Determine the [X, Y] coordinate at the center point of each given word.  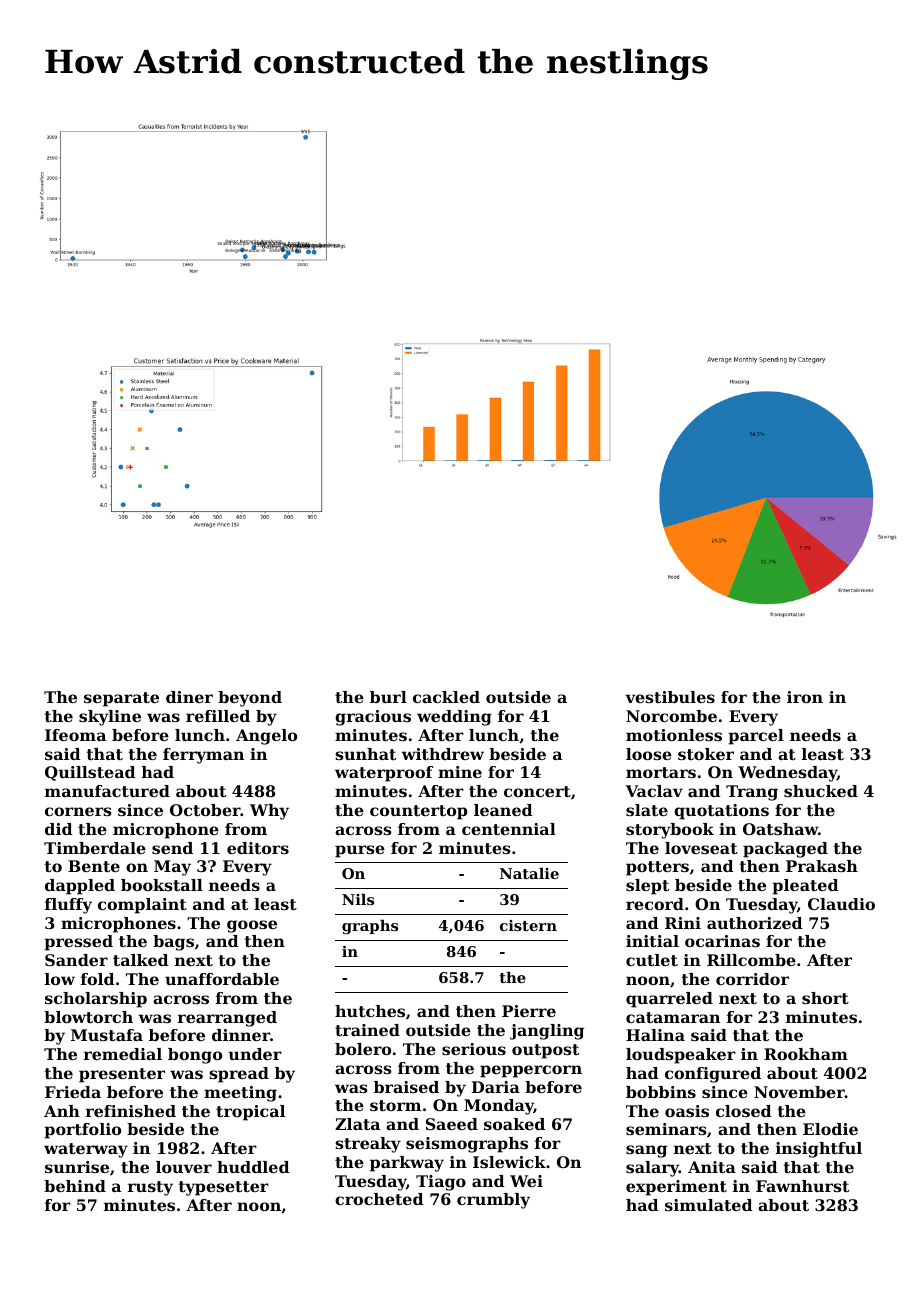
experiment [676, 1188]
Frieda [73, 1092]
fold [97, 979]
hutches [370, 1011]
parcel [756, 737]
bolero [363, 1049]
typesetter [224, 1188]
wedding [454, 718]
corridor [752, 979]
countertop [418, 812]
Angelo [266, 737]
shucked [821, 791]
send [172, 848]
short [825, 998]
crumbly [493, 1201]
